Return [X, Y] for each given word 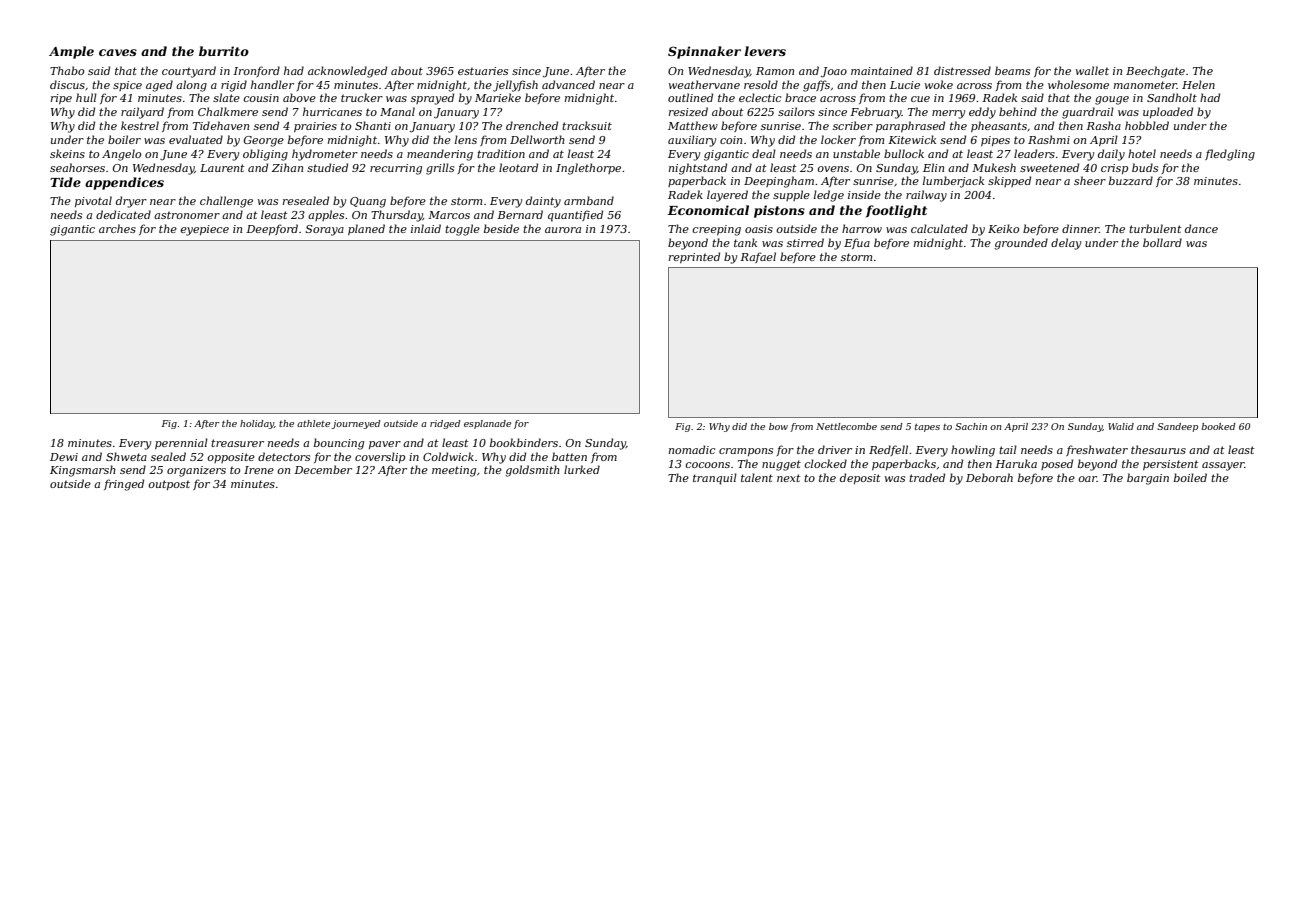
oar [1087, 479]
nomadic [692, 449]
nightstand [698, 169]
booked [1218, 426]
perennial [181, 443]
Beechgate [1155, 72]
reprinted [694, 257]
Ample [71, 52]
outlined [690, 97]
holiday [257, 424]
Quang [368, 202]
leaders [1034, 153]
